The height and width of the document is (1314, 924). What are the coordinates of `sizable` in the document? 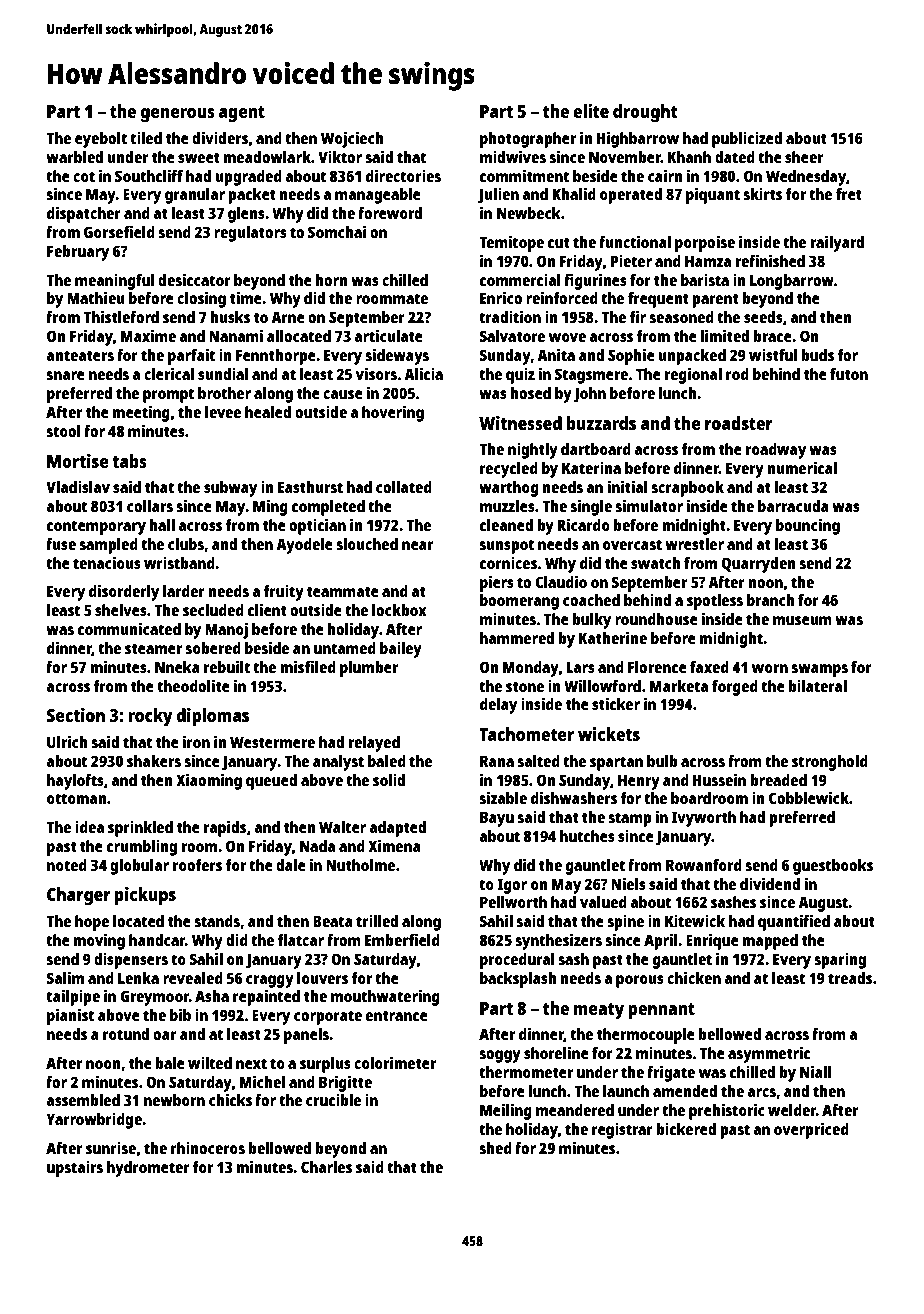 It's located at (503, 797).
